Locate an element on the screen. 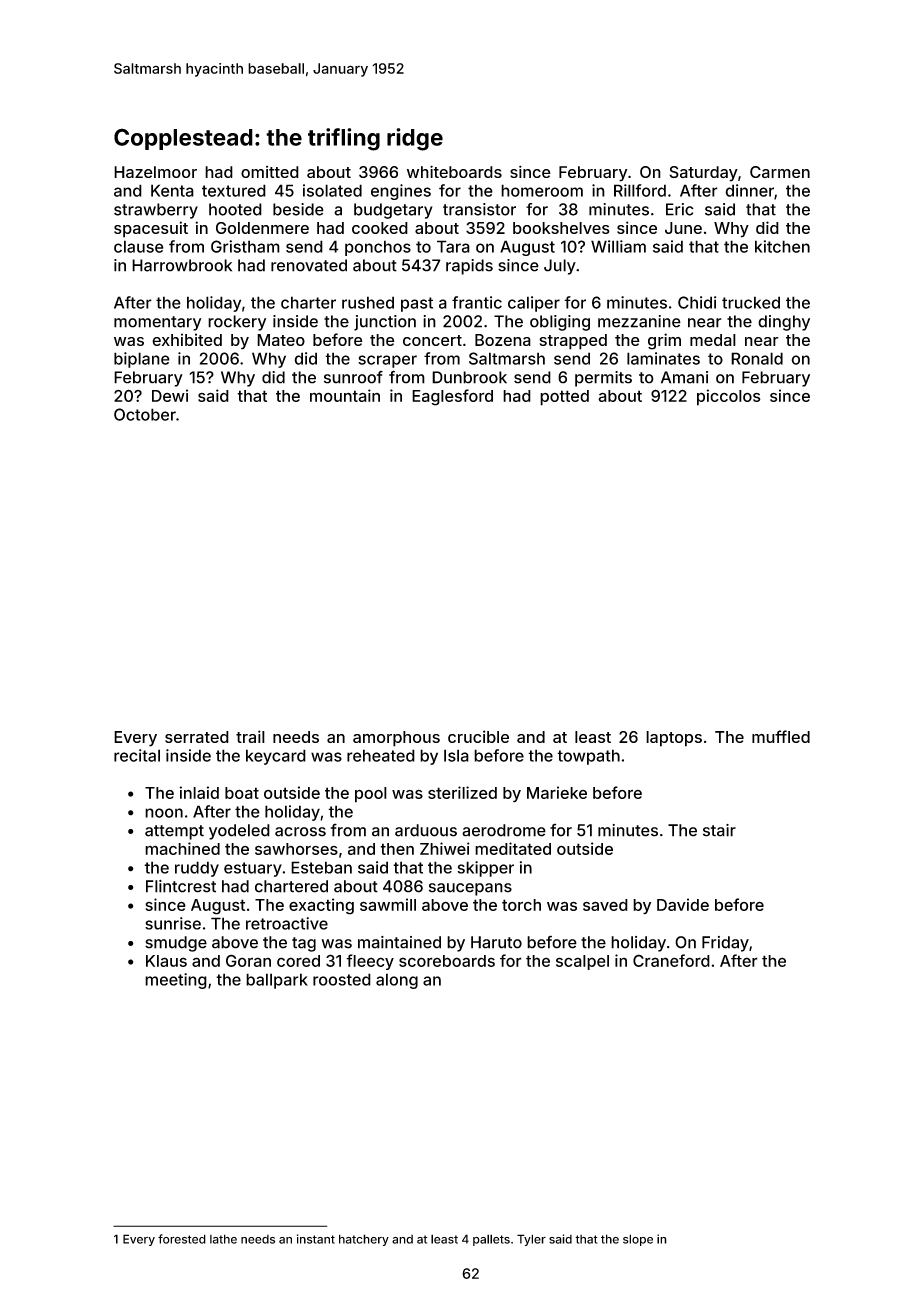 Image resolution: width=924 pixels, height=1314 pixels. Saturday is located at coordinates (703, 174).
